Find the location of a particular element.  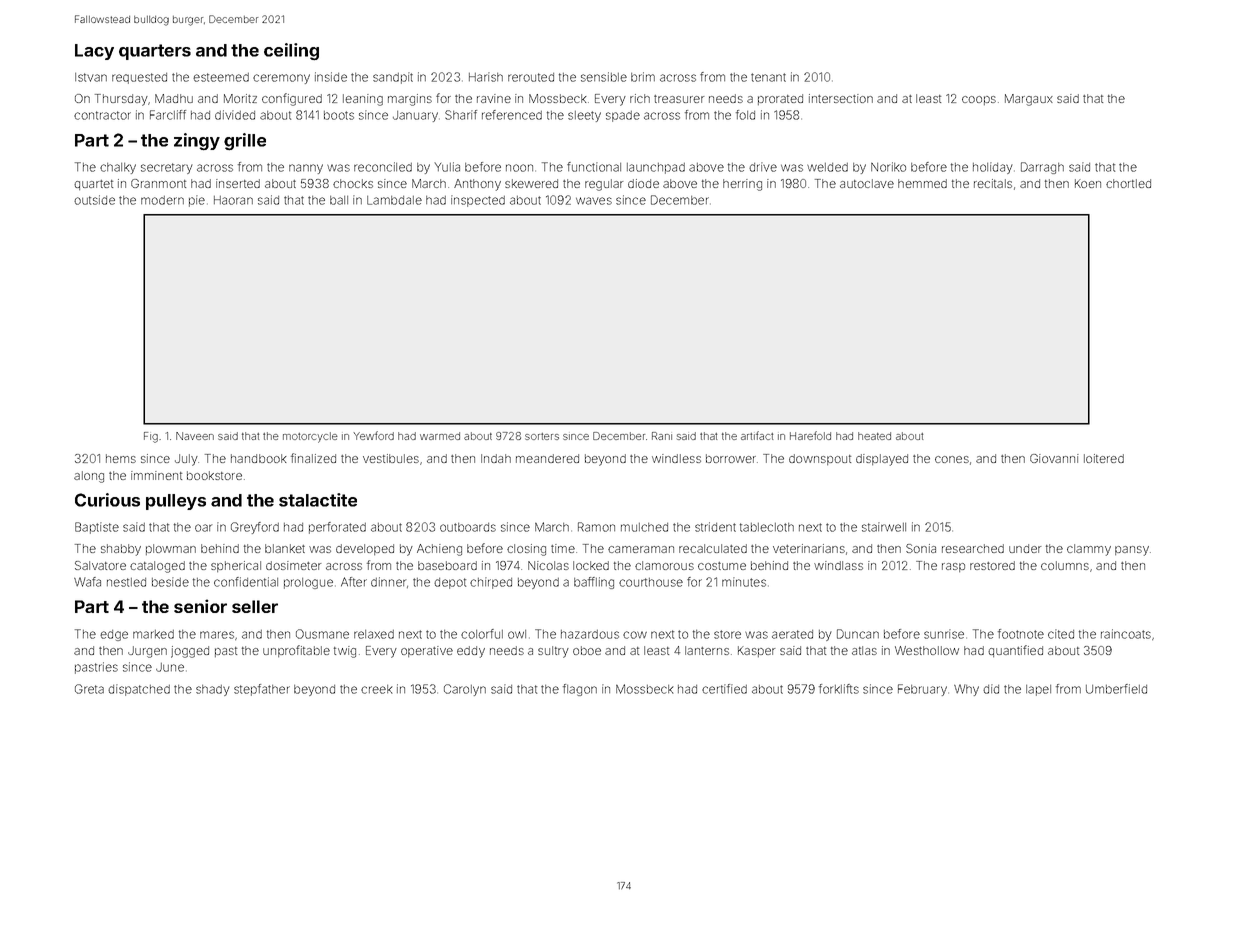

pie is located at coordinates (197, 201).
